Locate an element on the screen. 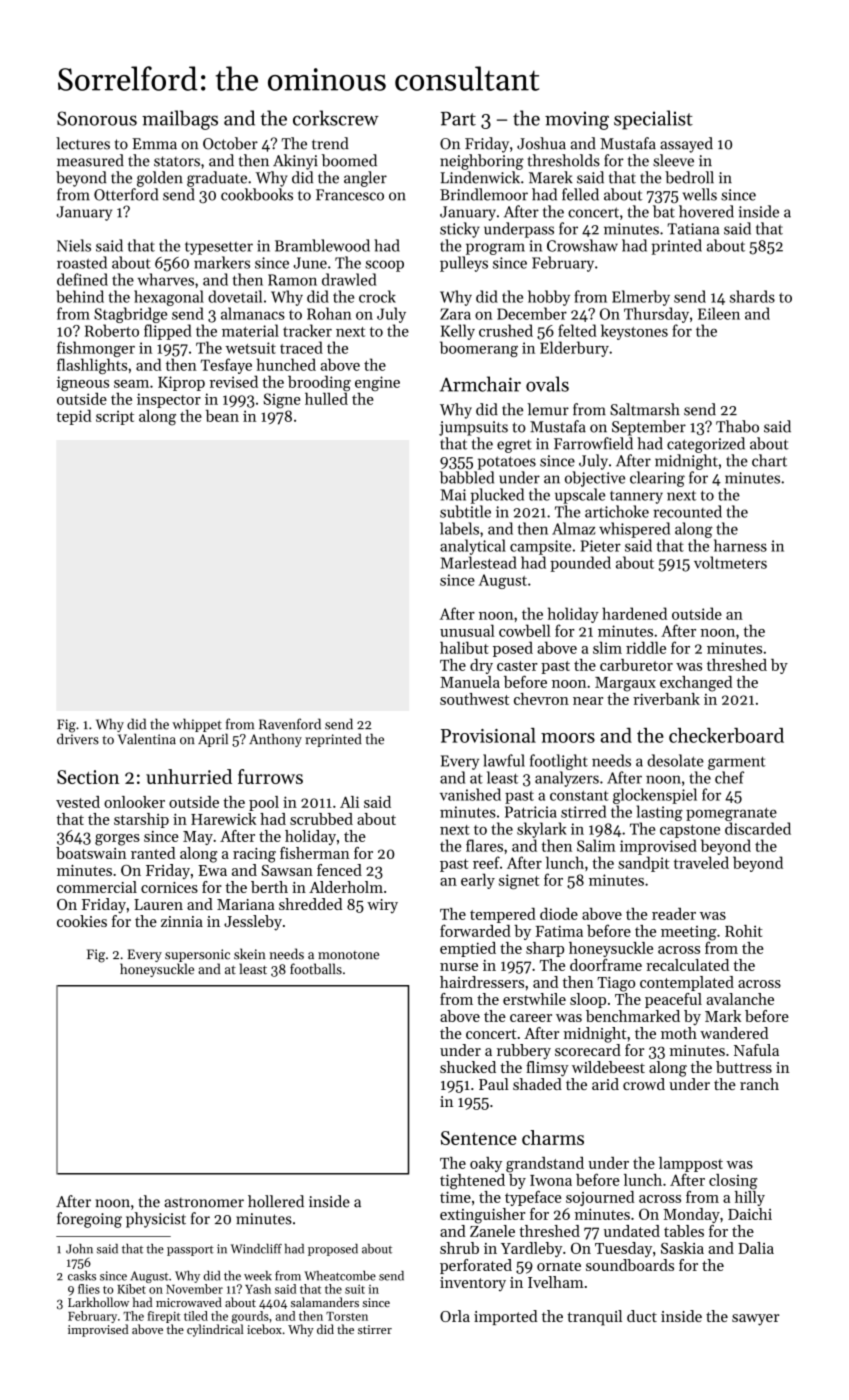 This screenshot has width=849, height=1400. Niels is located at coordinates (74, 245).
